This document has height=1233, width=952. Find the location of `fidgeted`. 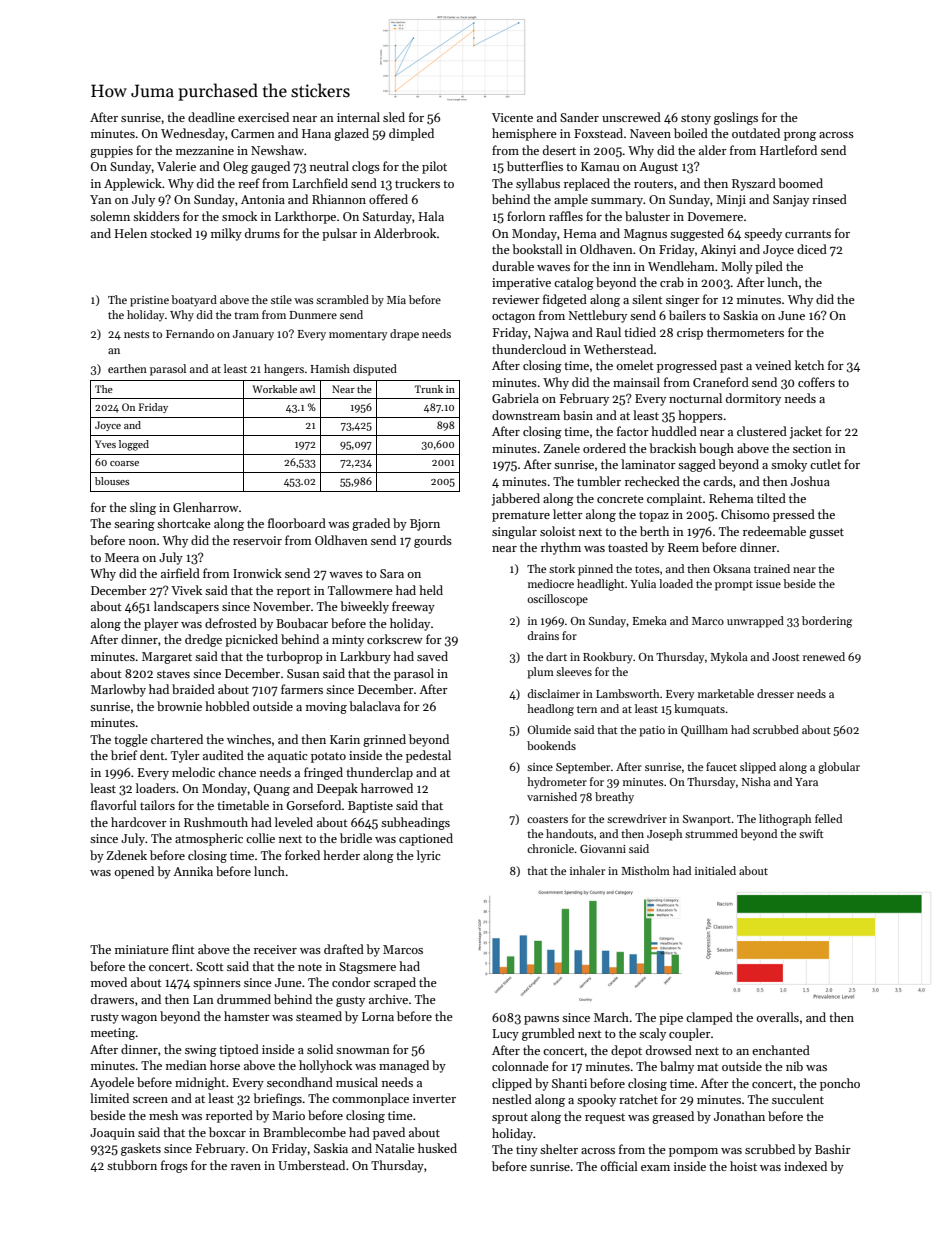

fidgeted is located at coordinates (565, 300).
